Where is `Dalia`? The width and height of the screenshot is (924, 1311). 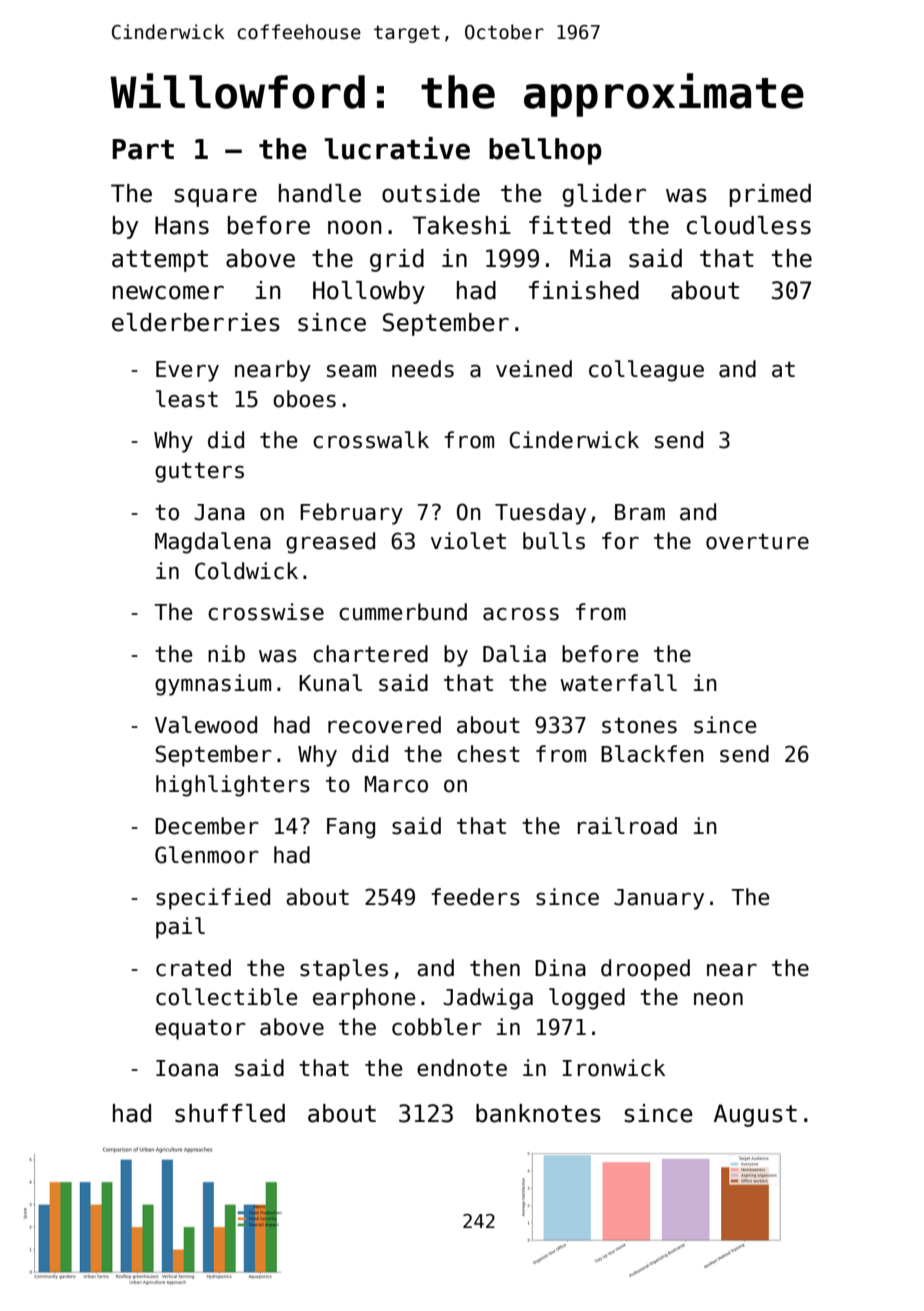
Dalia is located at coordinates (514, 654).
